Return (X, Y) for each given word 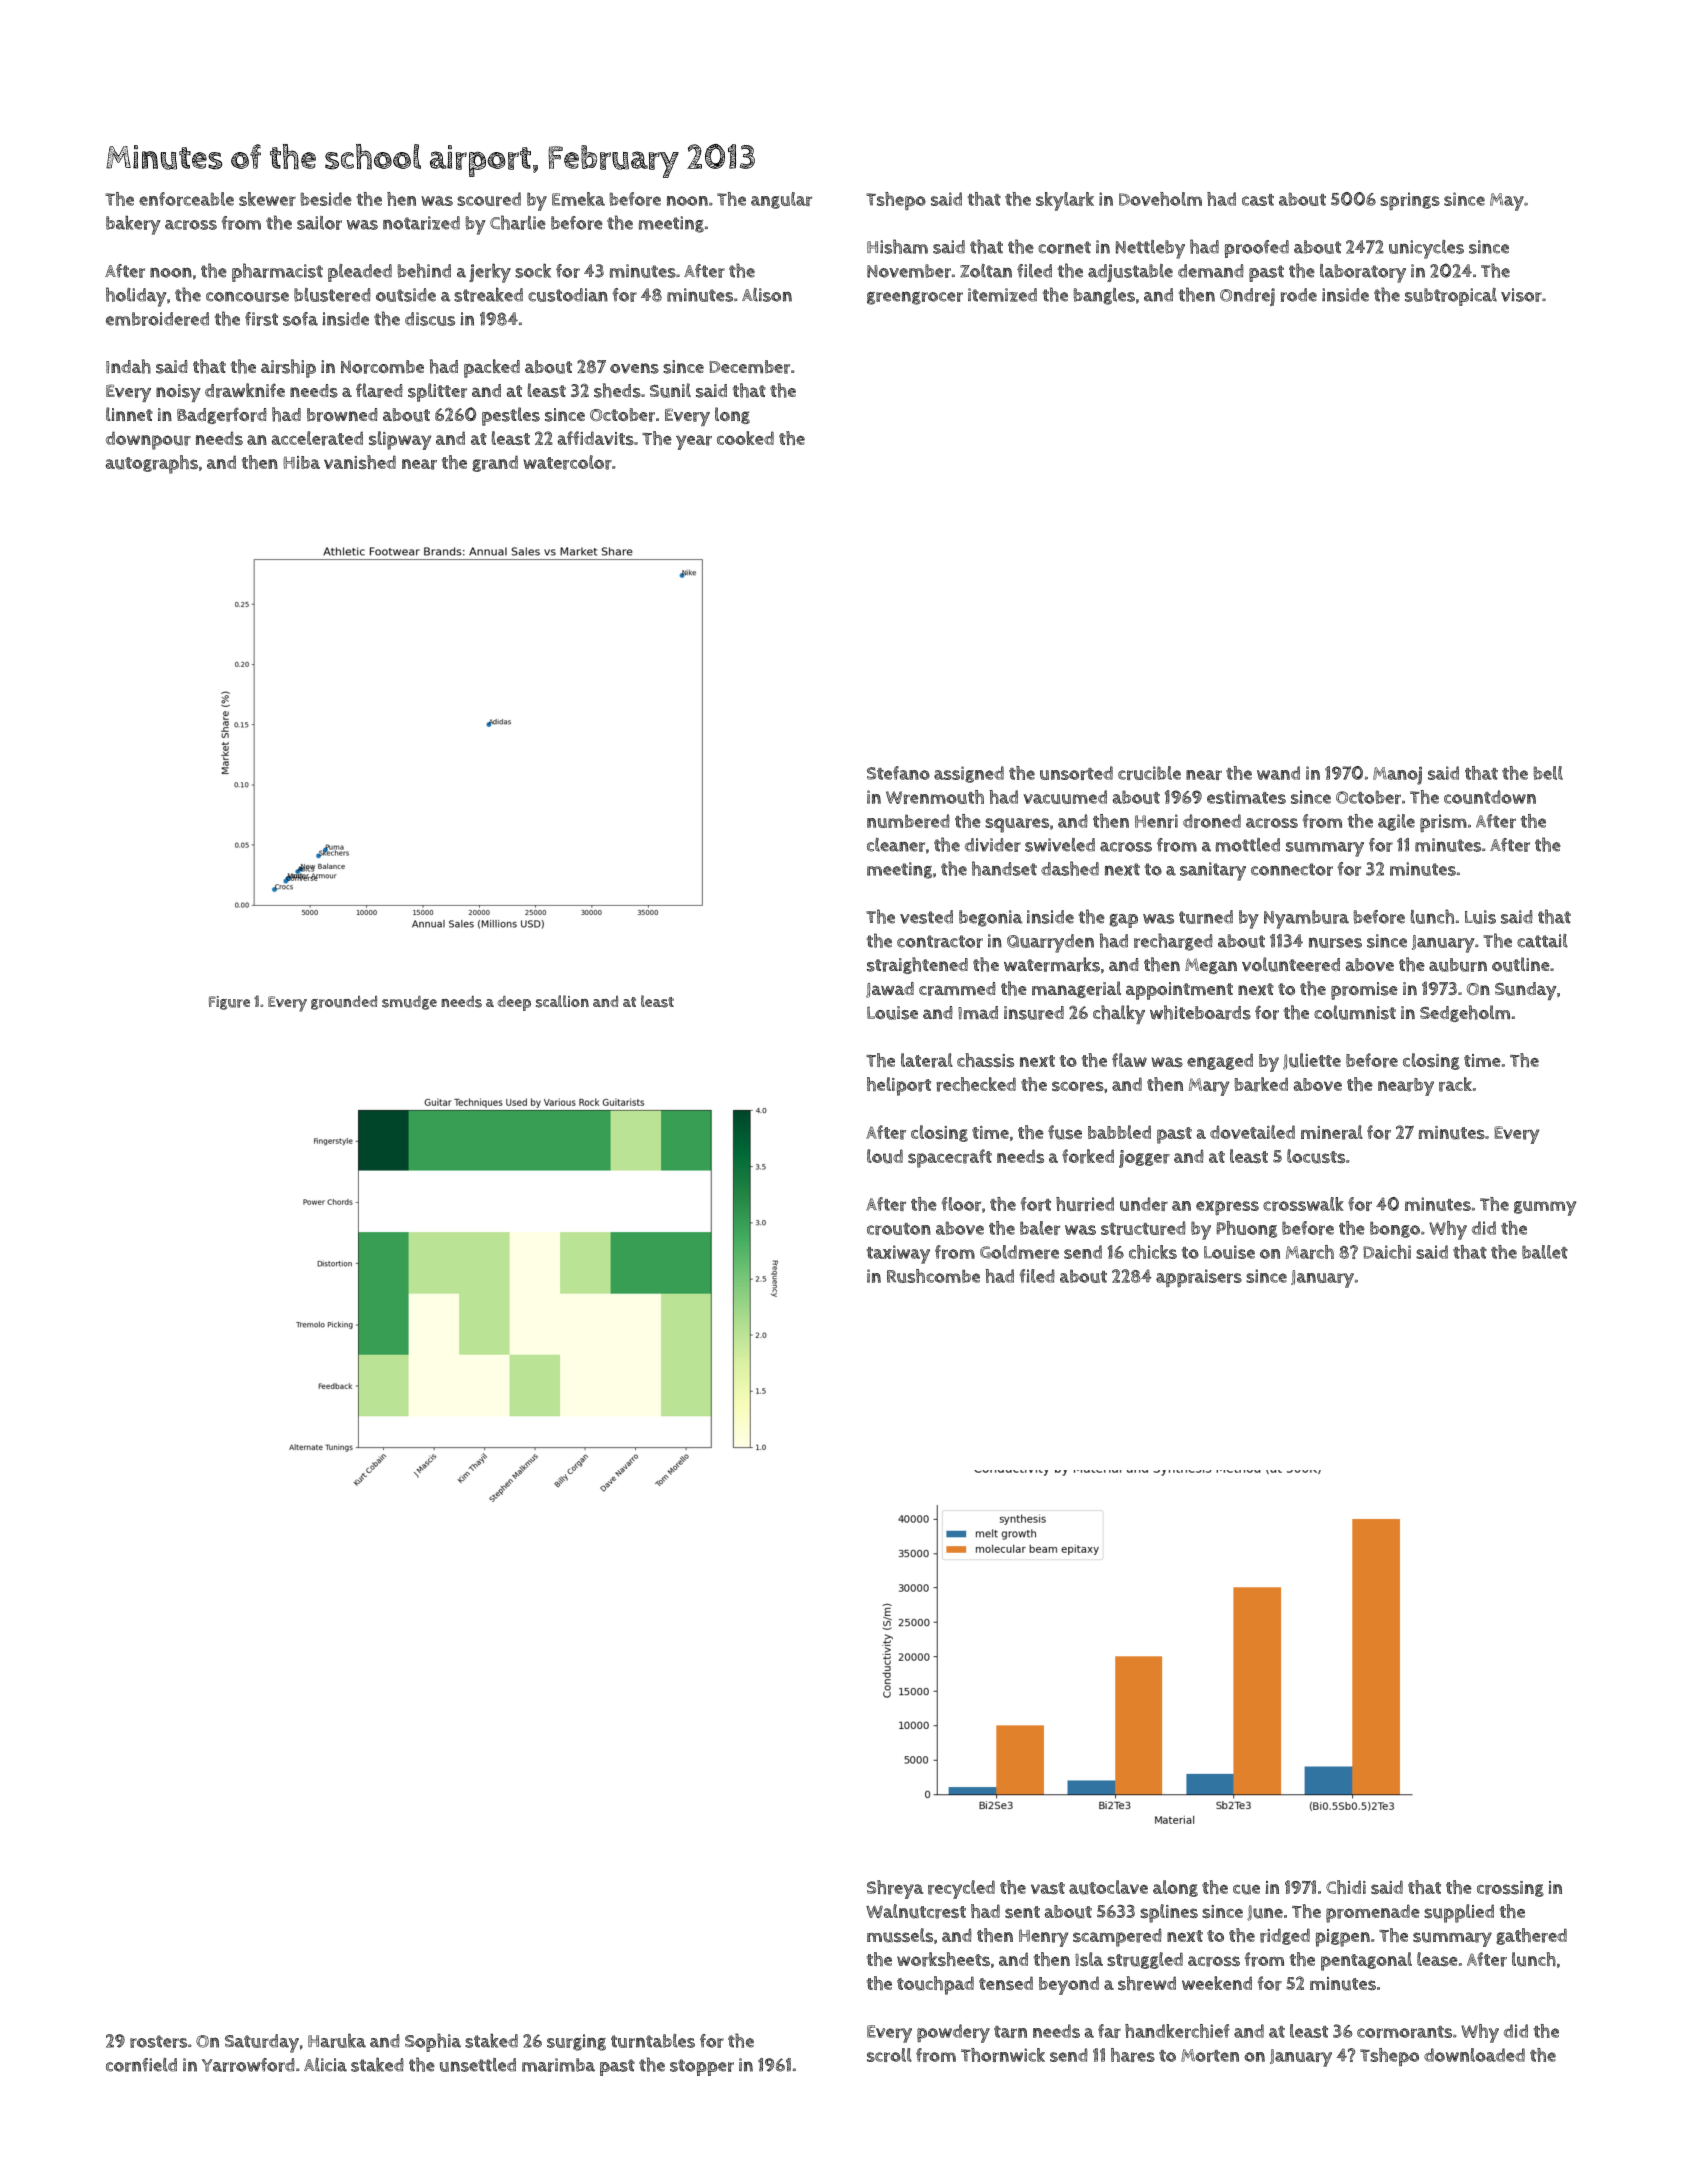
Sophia (433, 2042)
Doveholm (1160, 199)
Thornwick (1003, 2055)
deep (514, 1003)
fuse (1065, 1132)
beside (326, 199)
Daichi (1387, 1252)
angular (781, 200)
